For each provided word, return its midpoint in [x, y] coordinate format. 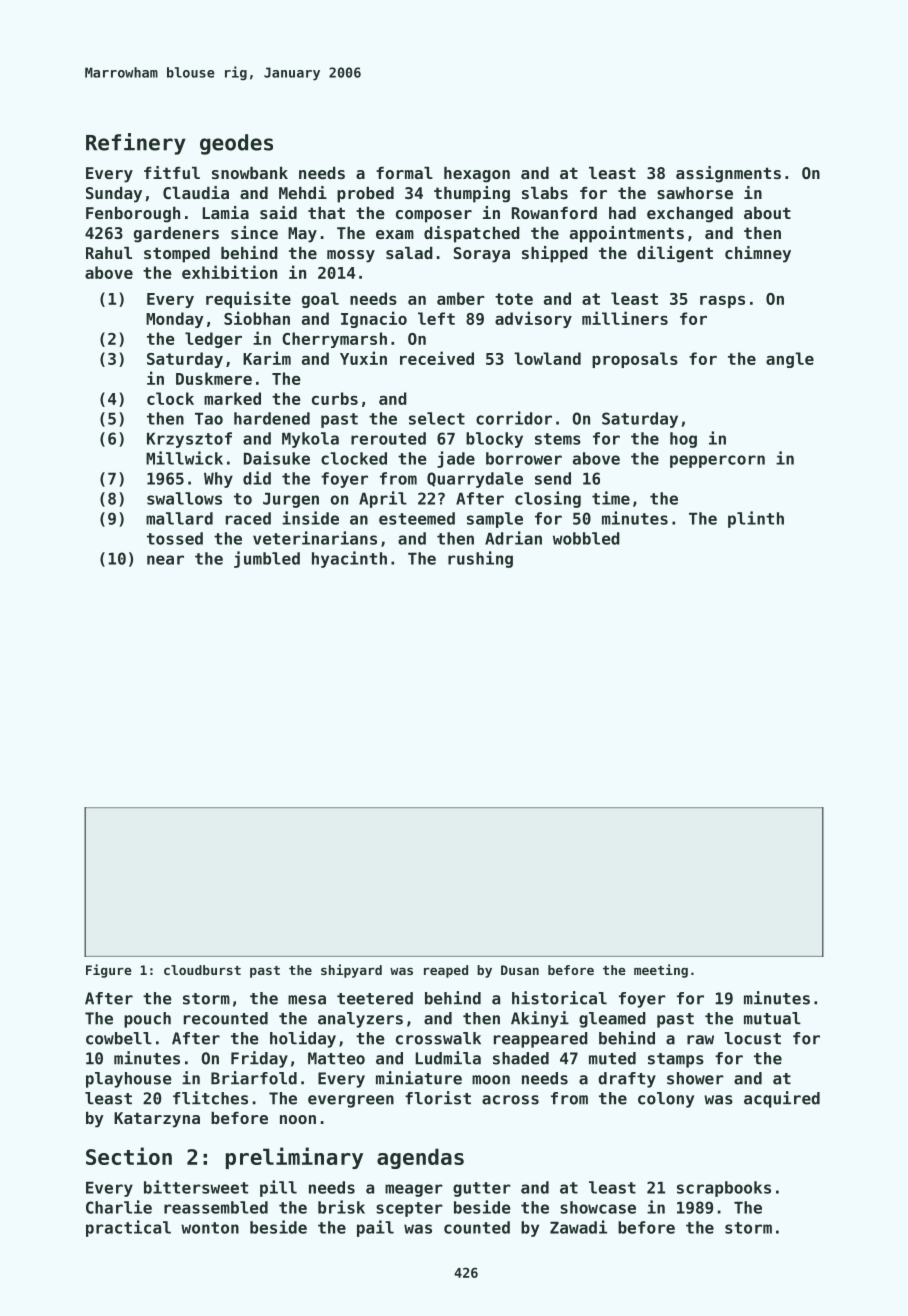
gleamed [612, 1020]
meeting [661, 971]
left [436, 318]
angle [790, 360]
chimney [758, 254]
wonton [210, 1228]
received [437, 358]
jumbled [267, 559]
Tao [209, 419]
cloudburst [202, 970]
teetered [375, 998]
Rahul [109, 253]
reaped [446, 971]
